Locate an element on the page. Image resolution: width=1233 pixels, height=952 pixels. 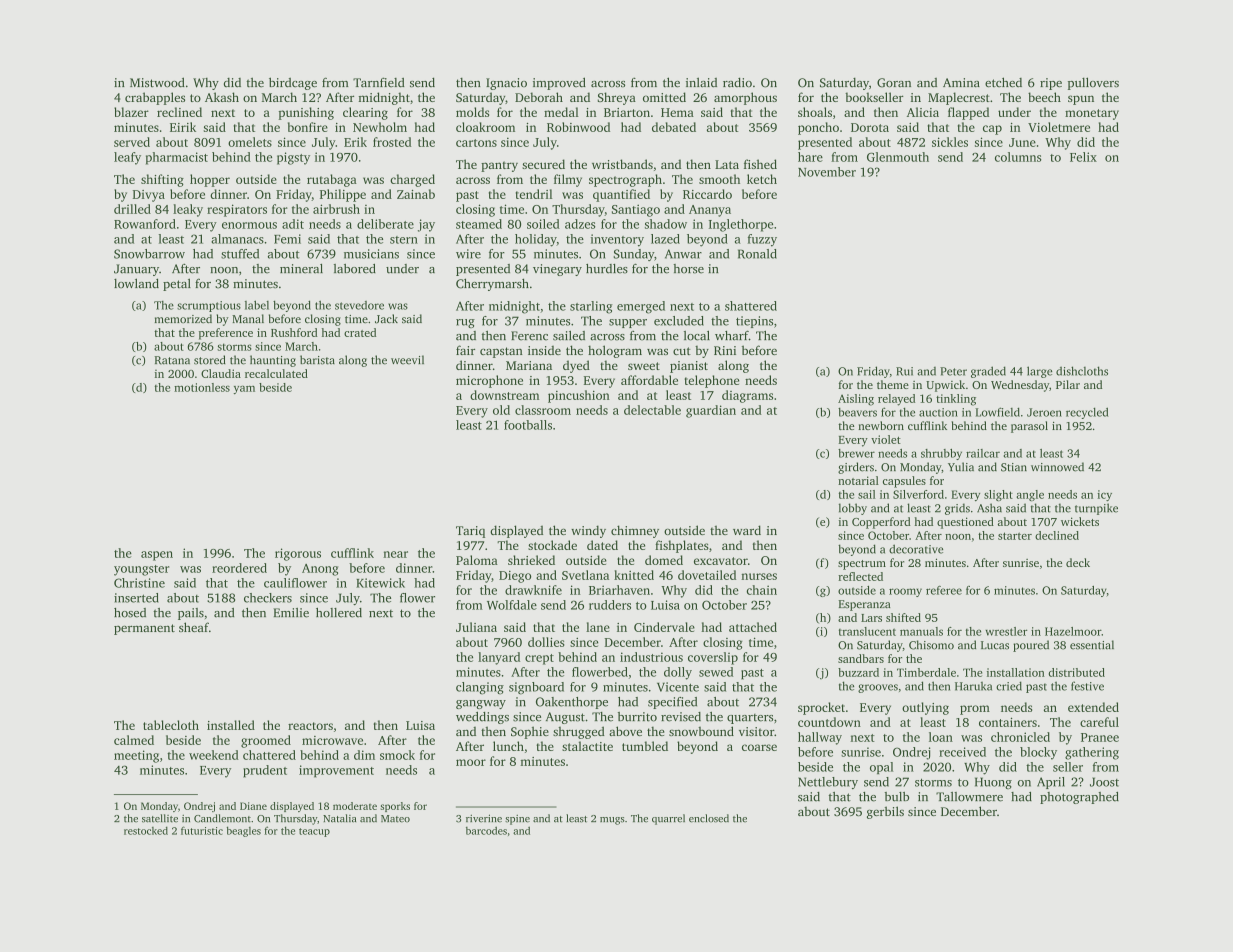
radio is located at coordinates (737, 82).
